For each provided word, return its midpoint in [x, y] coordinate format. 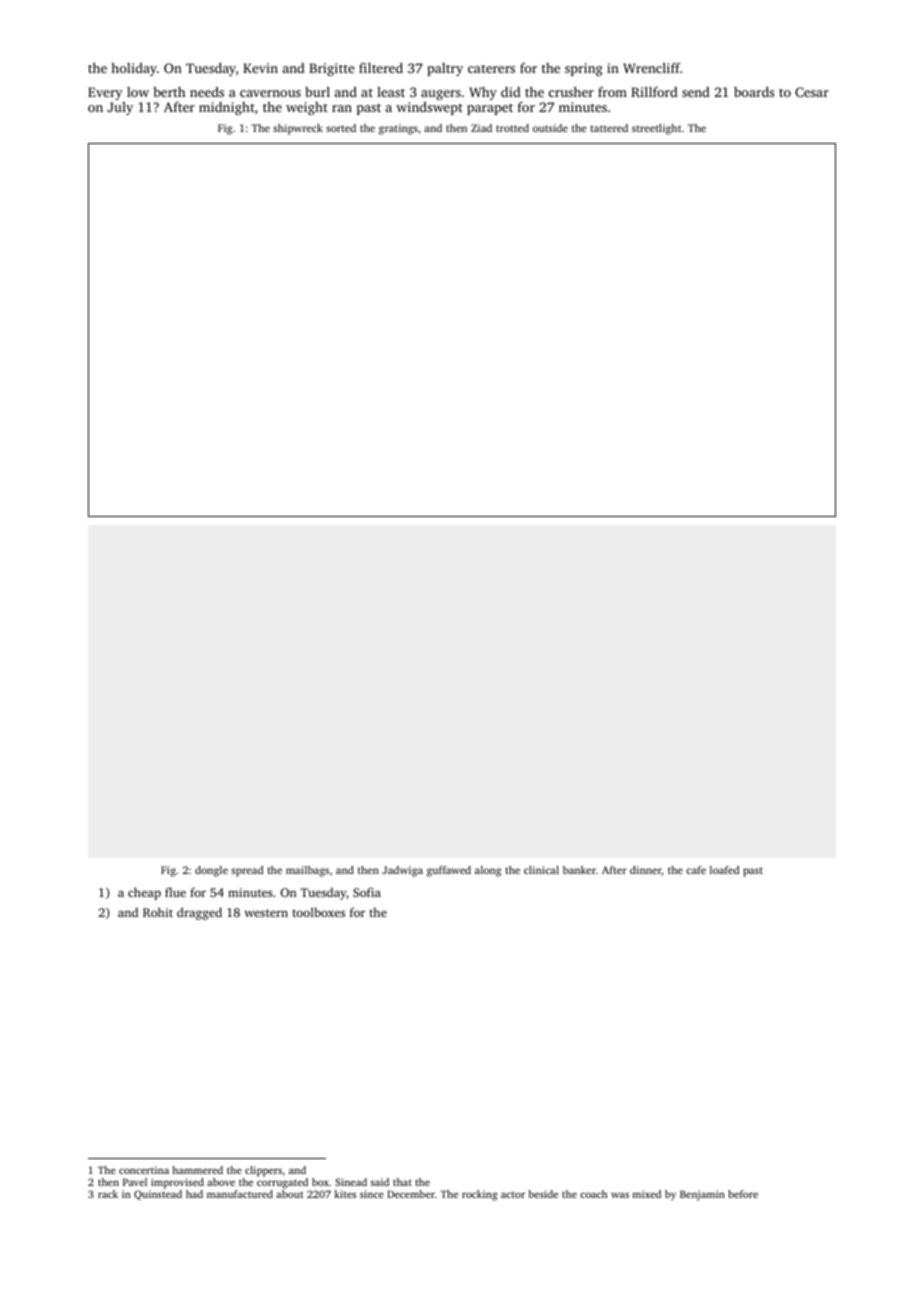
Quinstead [158, 1195]
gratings [398, 129]
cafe [696, 870]
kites [345, 1194]
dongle [211, 871]
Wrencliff [652, 68]
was [620, 1195]
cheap [144, 893]
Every [105, 93]
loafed [724, 870]
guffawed [449, 871]
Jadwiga [402, 871]
